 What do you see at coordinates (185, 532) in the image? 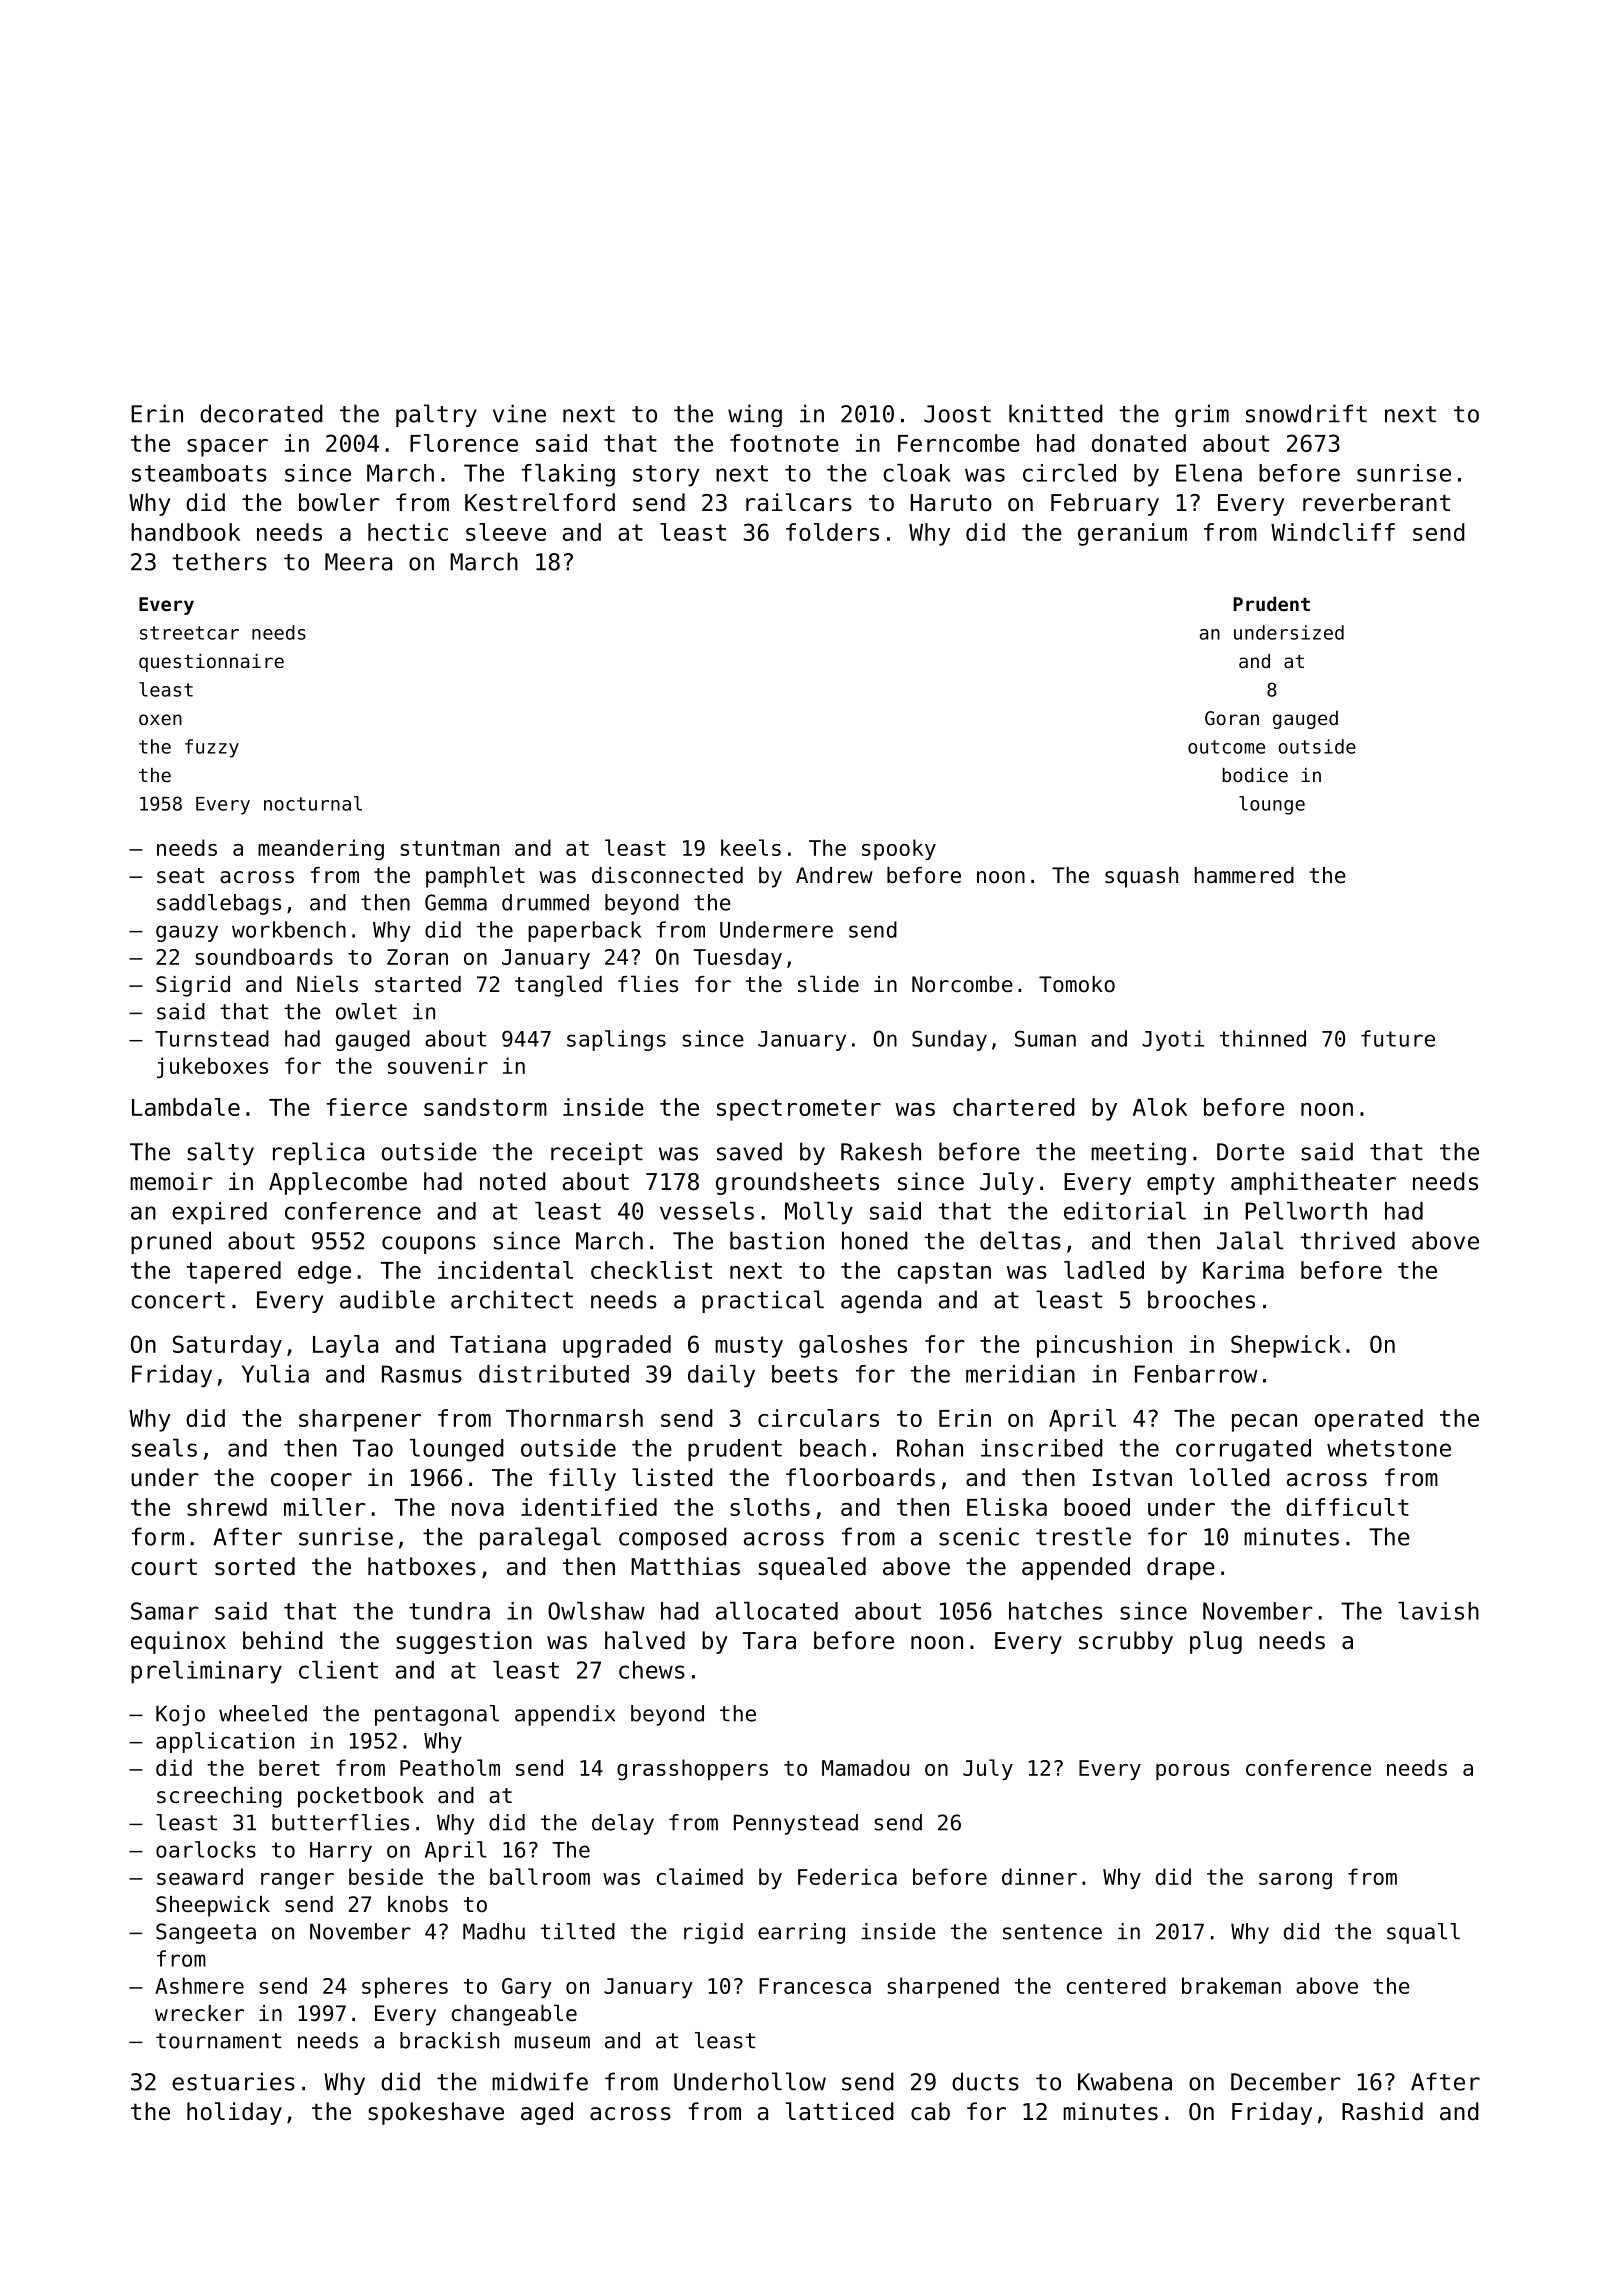
I see `handbook` at bounding box center [185, 532].
